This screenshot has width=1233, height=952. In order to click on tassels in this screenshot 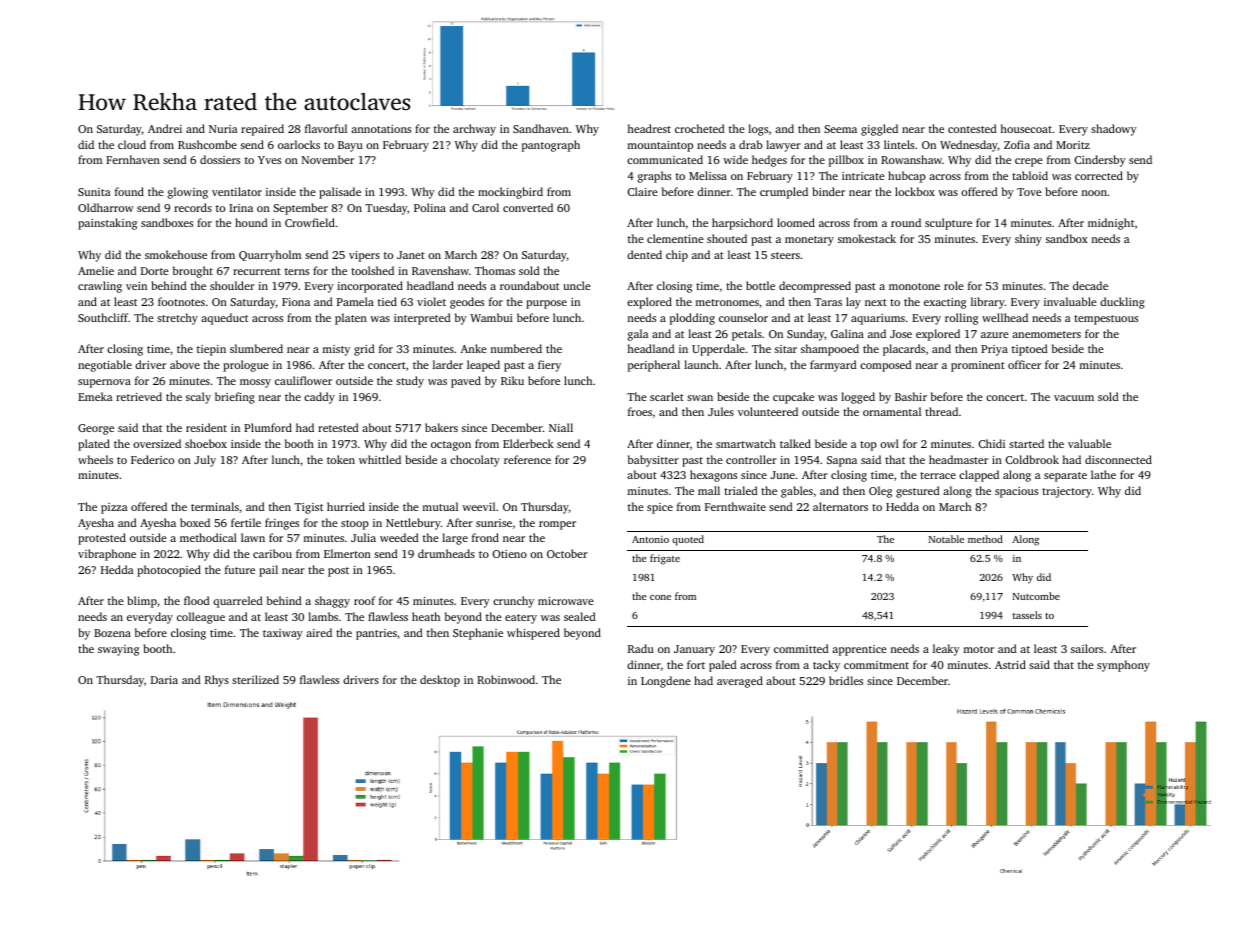, I will do `click(1027, 615)`.
